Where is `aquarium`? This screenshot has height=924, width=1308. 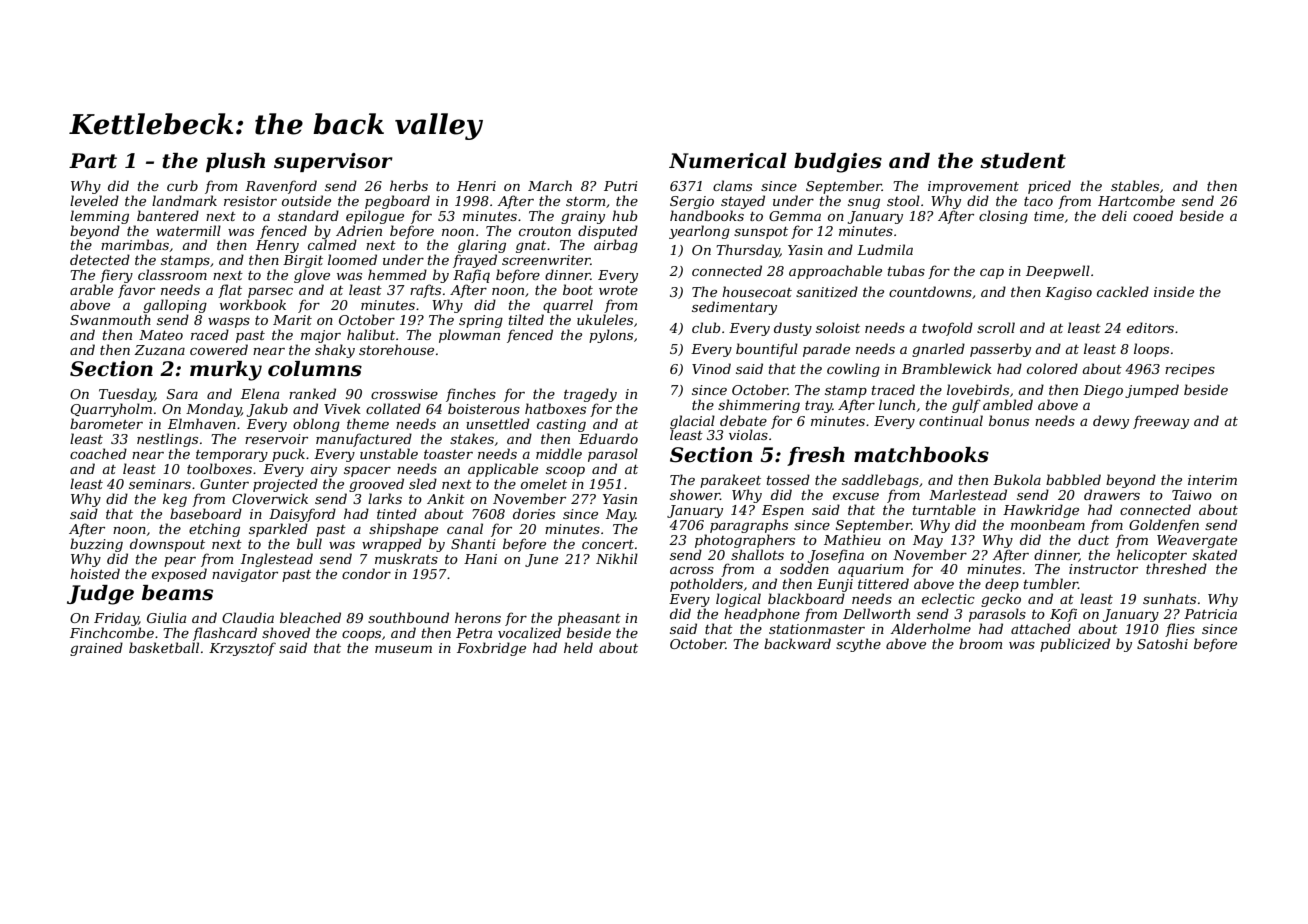
aquarium is located at coordinates (870, 570).
